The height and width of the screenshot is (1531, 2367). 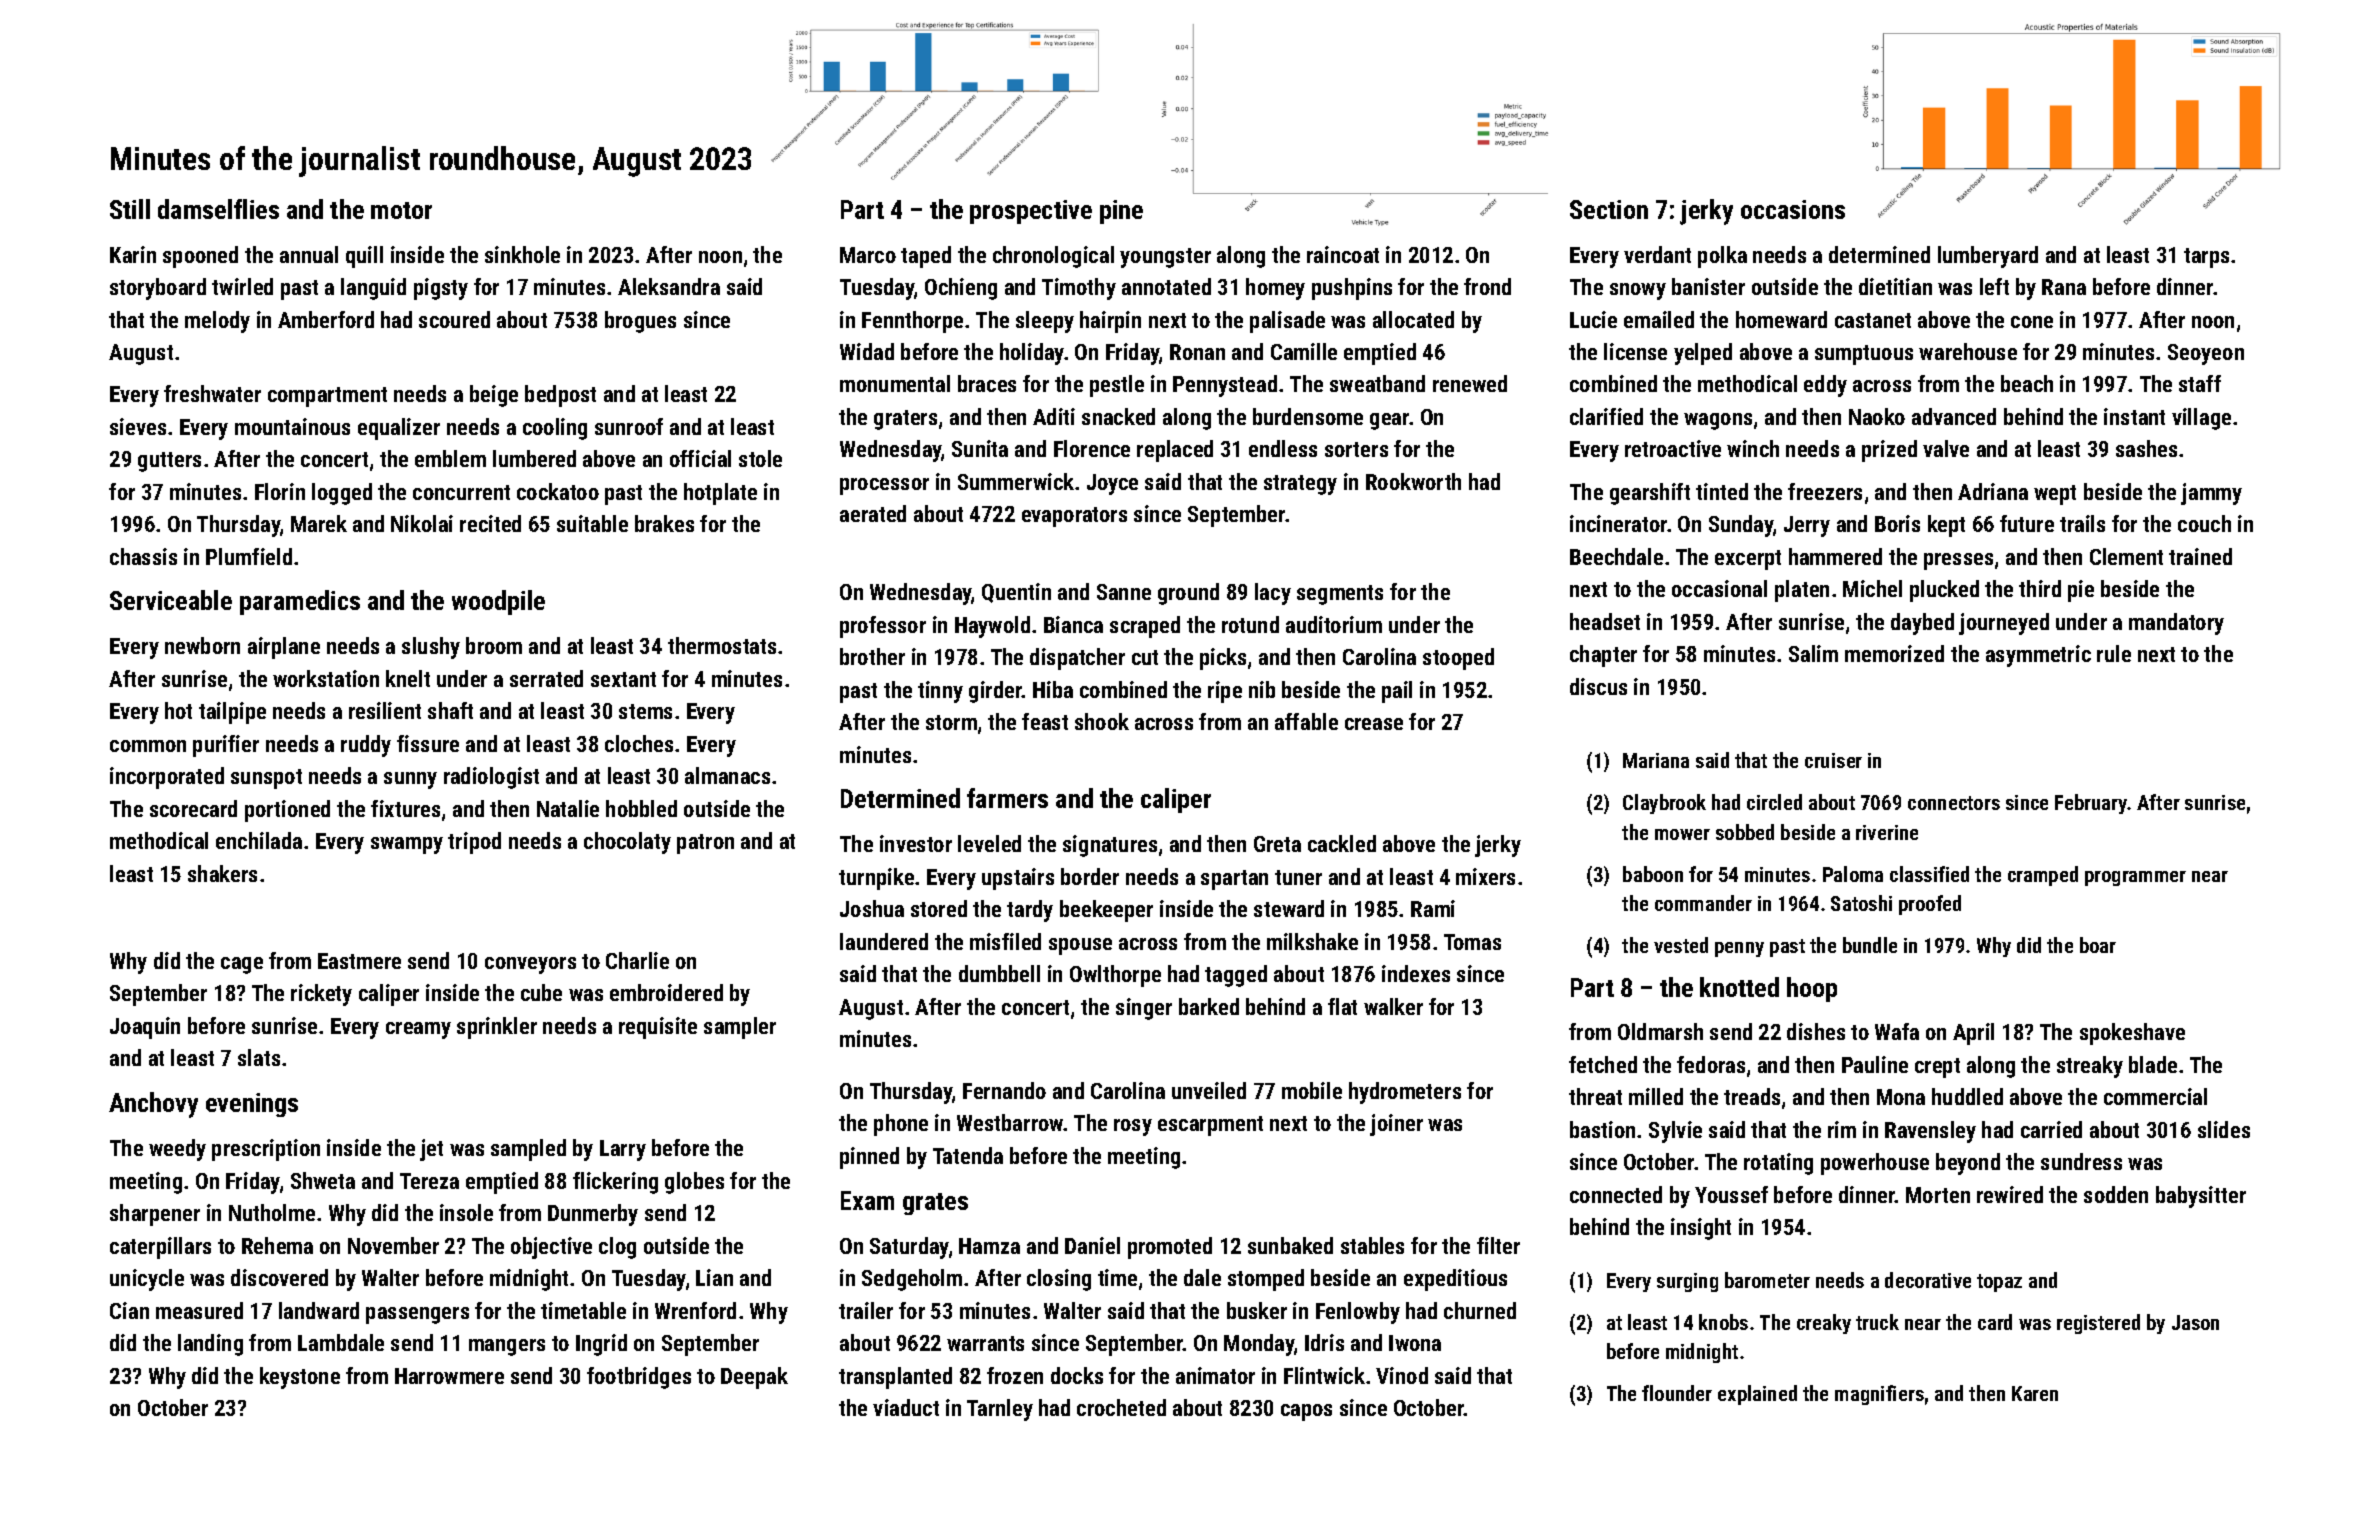 What do you see at coordinates (522, 254) in the screenshot?
I see `sinkhole` at bounding box center [522, 254].
